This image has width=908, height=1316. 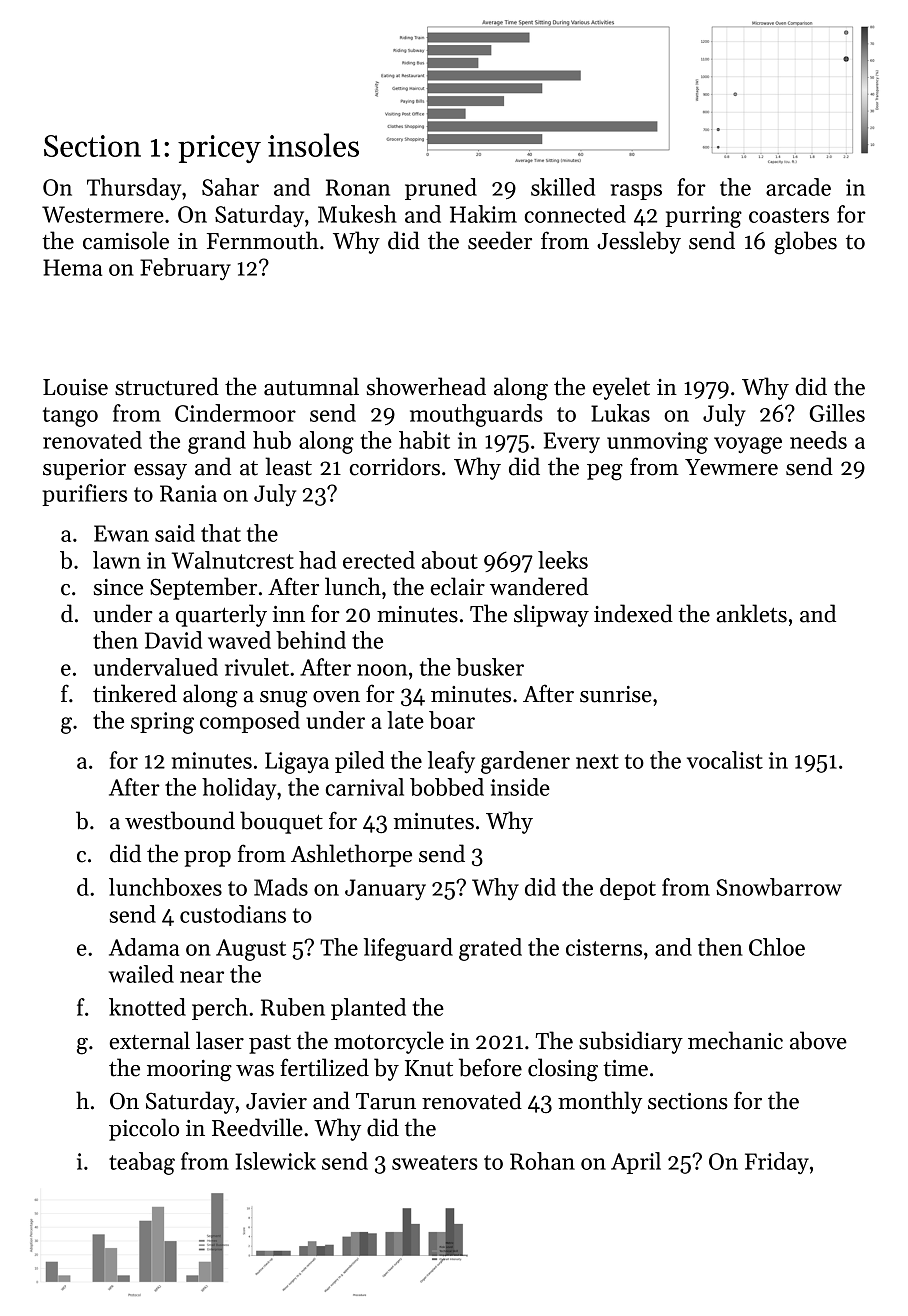 I want to click on spring, so click(x=162, y=723).
